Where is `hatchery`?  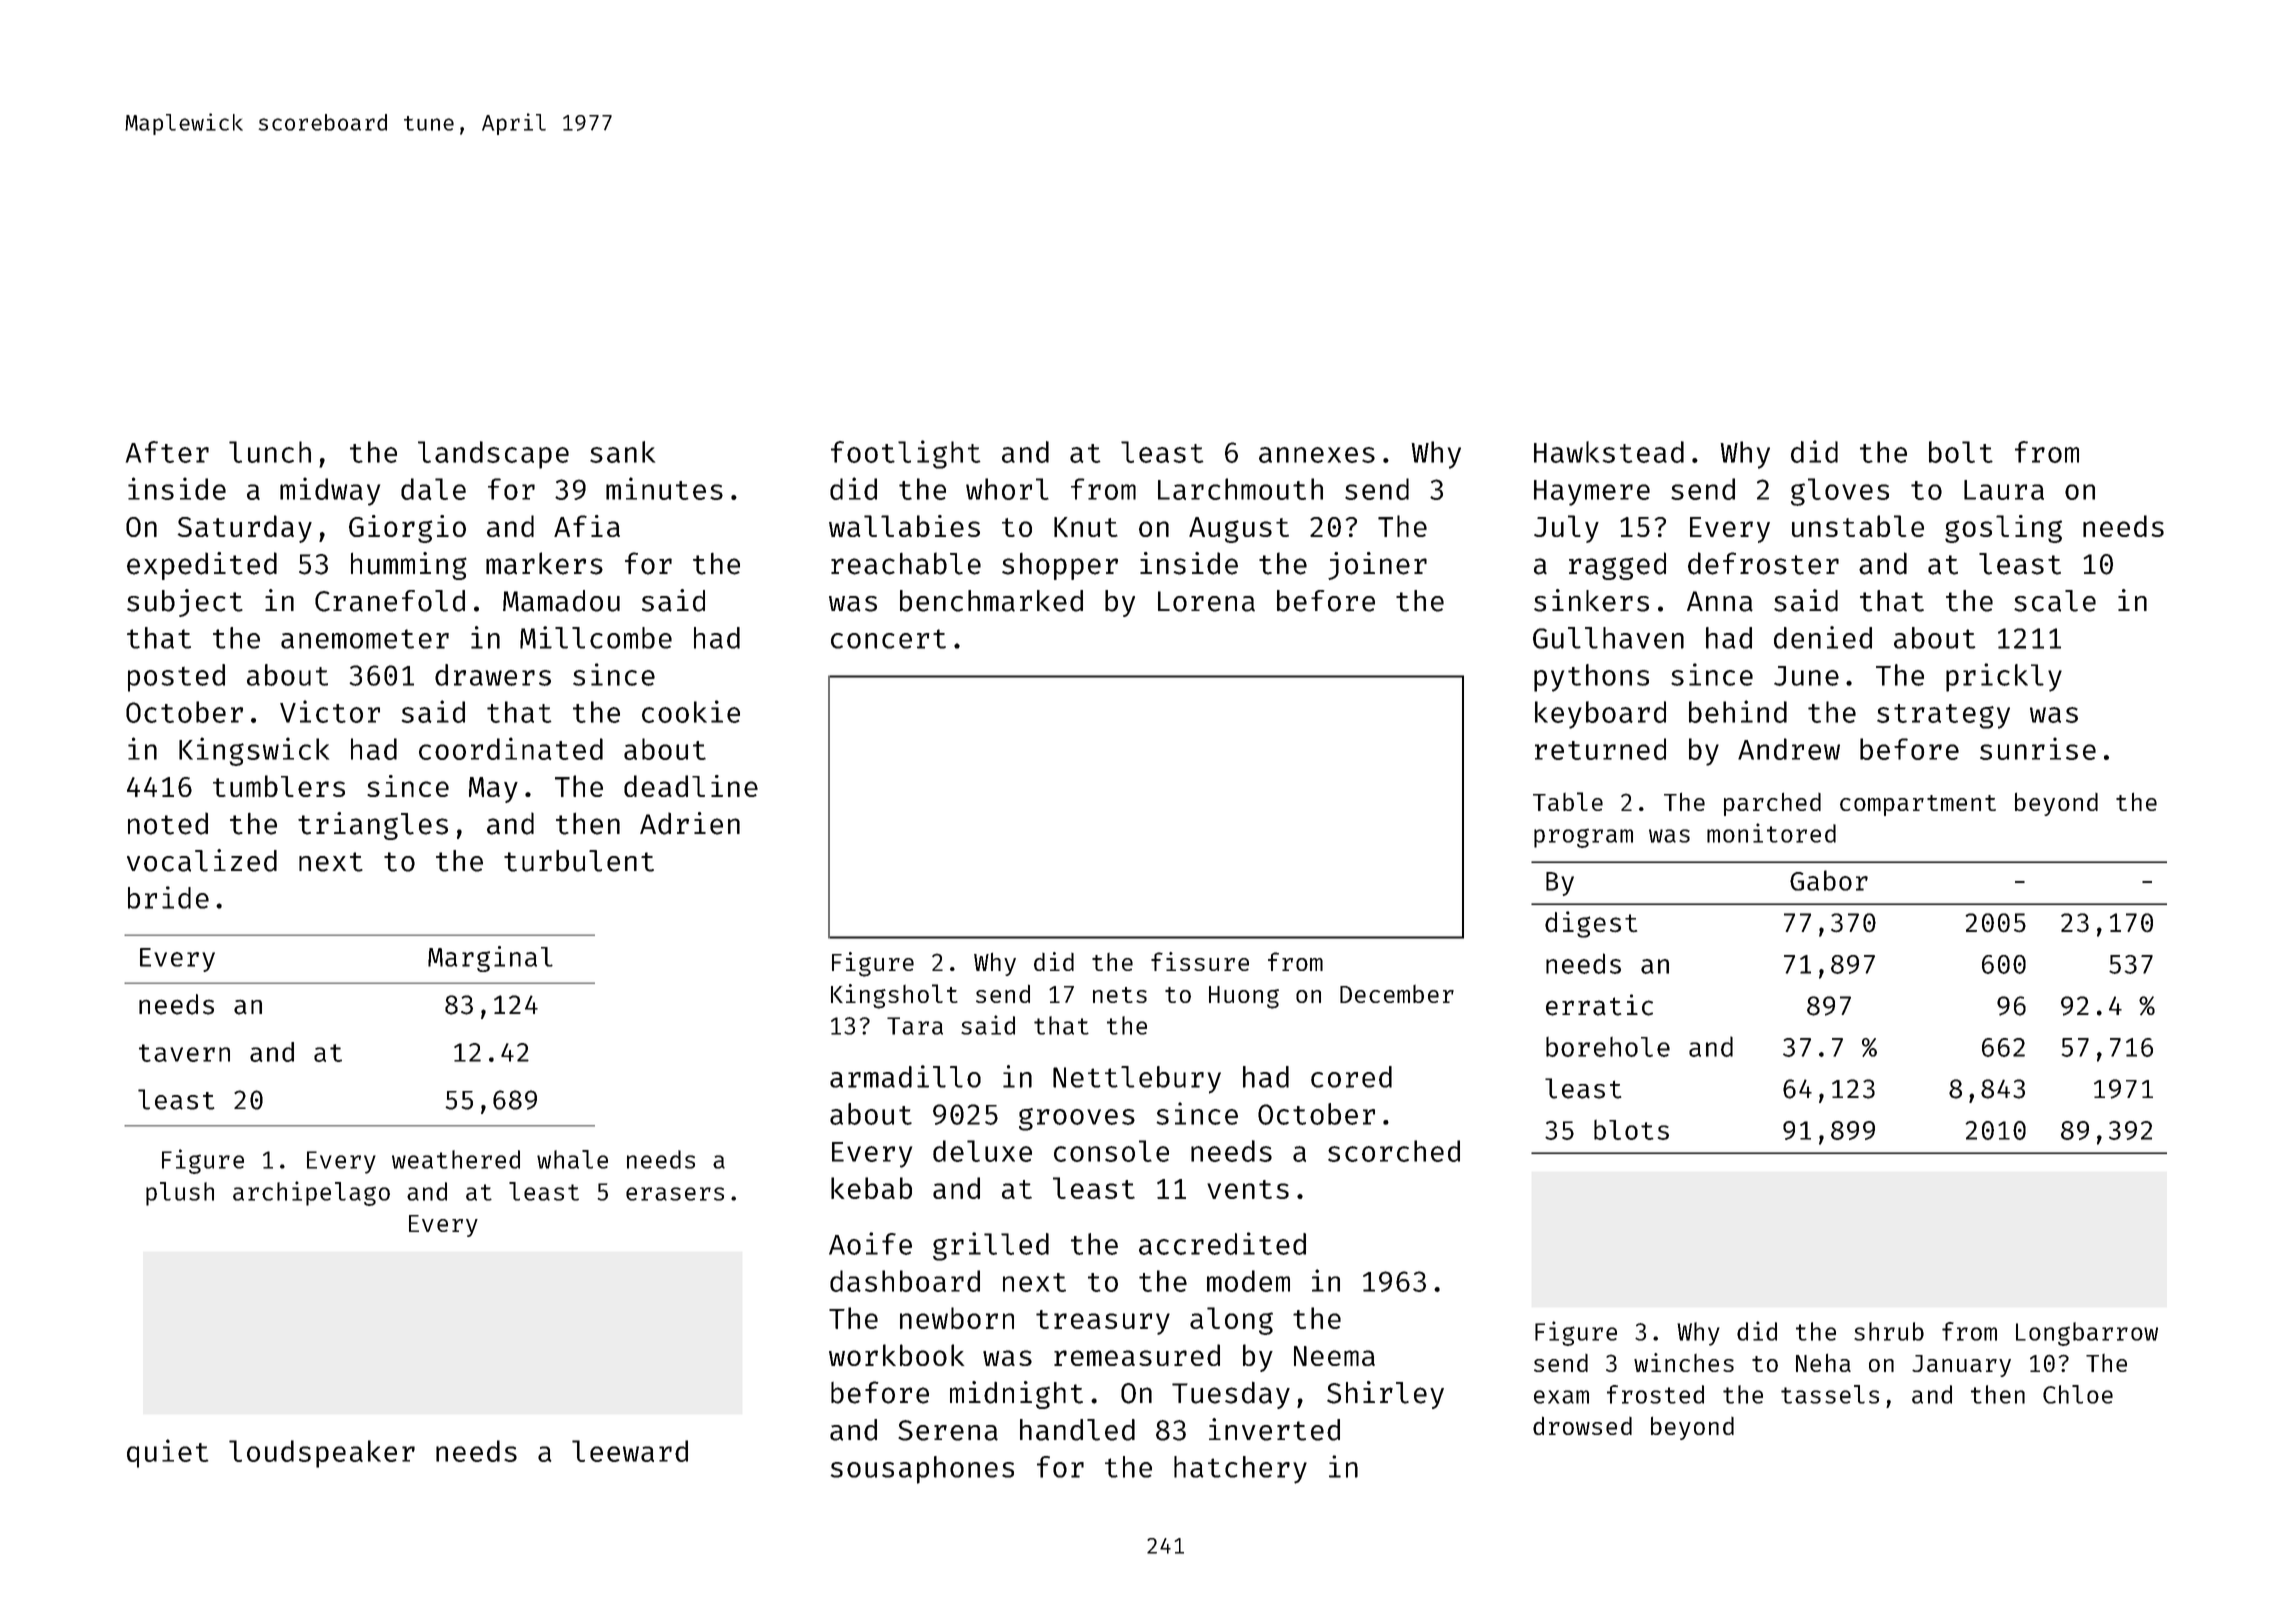
hatchery is located at coordinates (1240, 1470).
